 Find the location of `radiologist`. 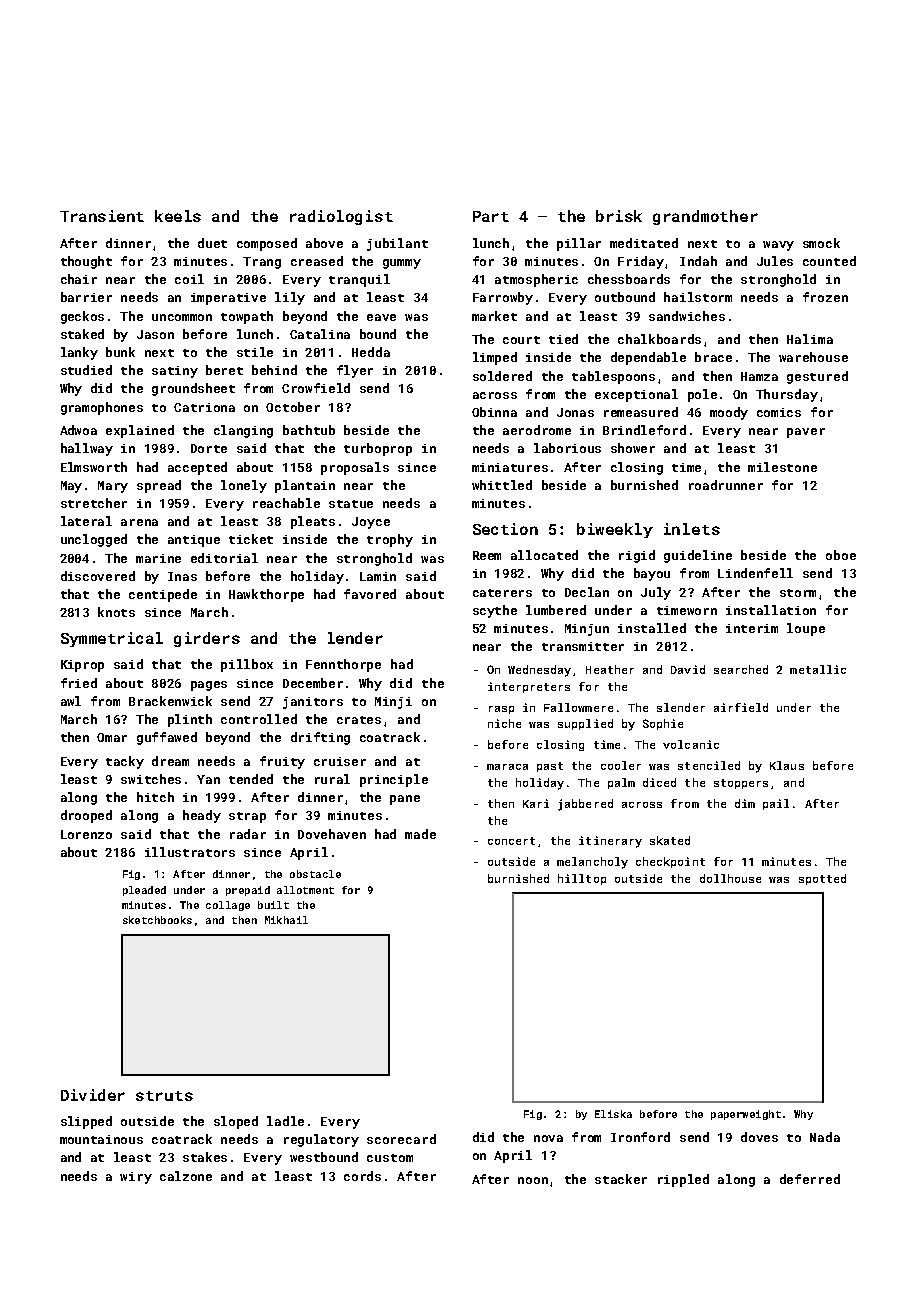

radiologist is located at coordinates (341, 217).
